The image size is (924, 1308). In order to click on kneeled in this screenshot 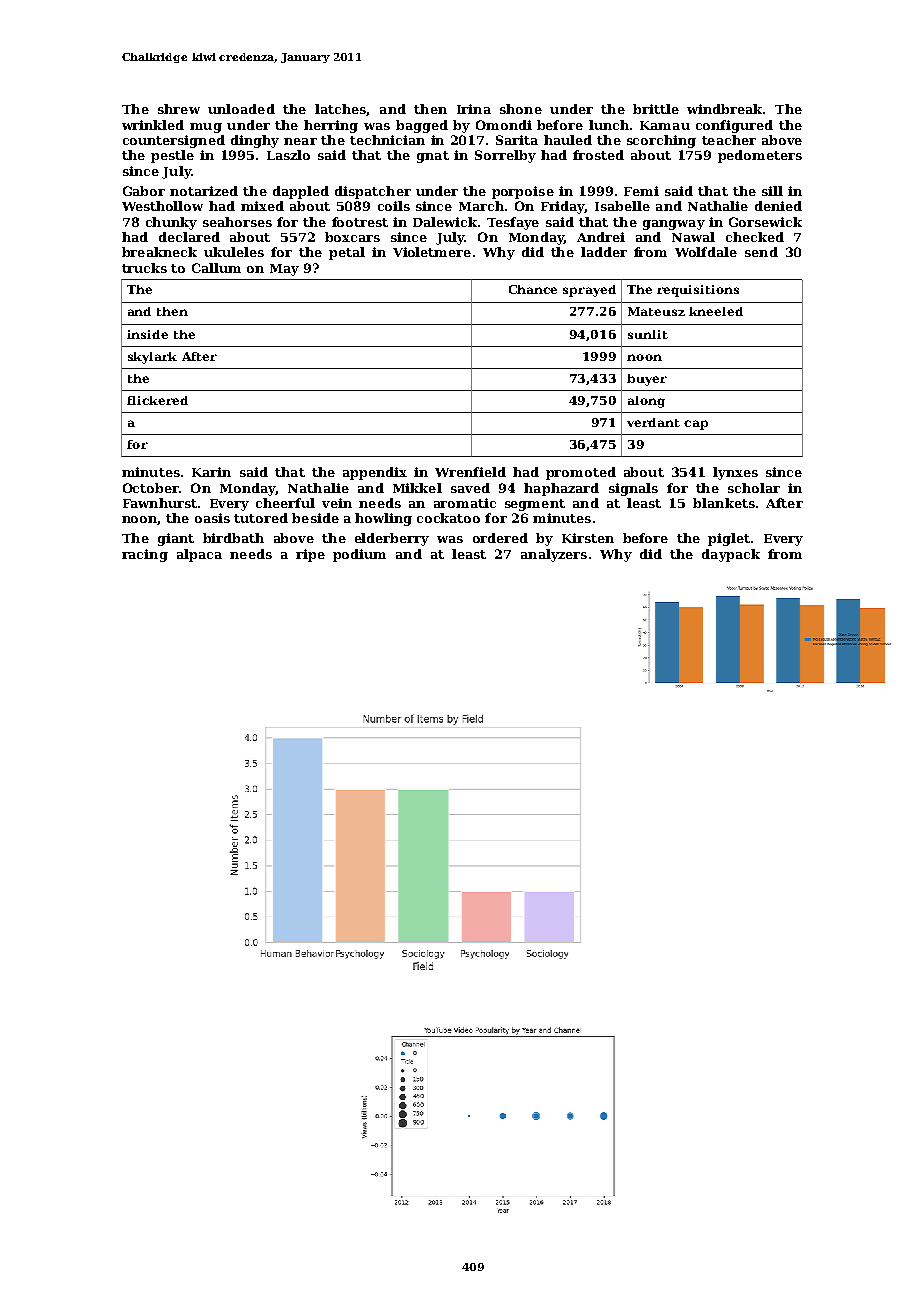, I will do `click(716, 311)`.
